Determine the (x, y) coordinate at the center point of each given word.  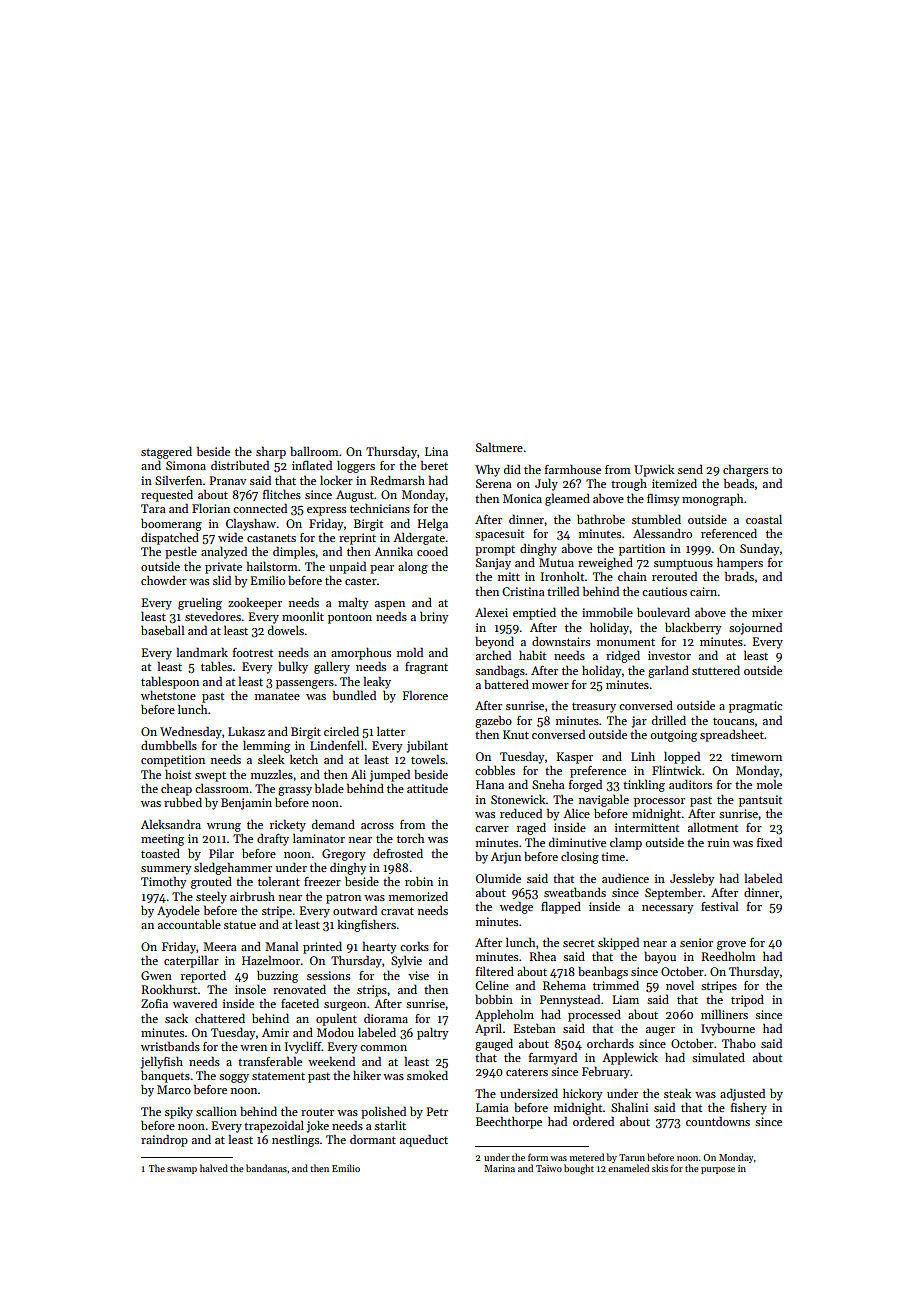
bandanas (266, 1168)
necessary (667, 909)
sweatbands (575, 892)
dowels (286, 630)
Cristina (523, 591)
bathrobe (601, 519)
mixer (767, 612)
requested (167, 496)
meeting (162, 840)
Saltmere (499, 447)
